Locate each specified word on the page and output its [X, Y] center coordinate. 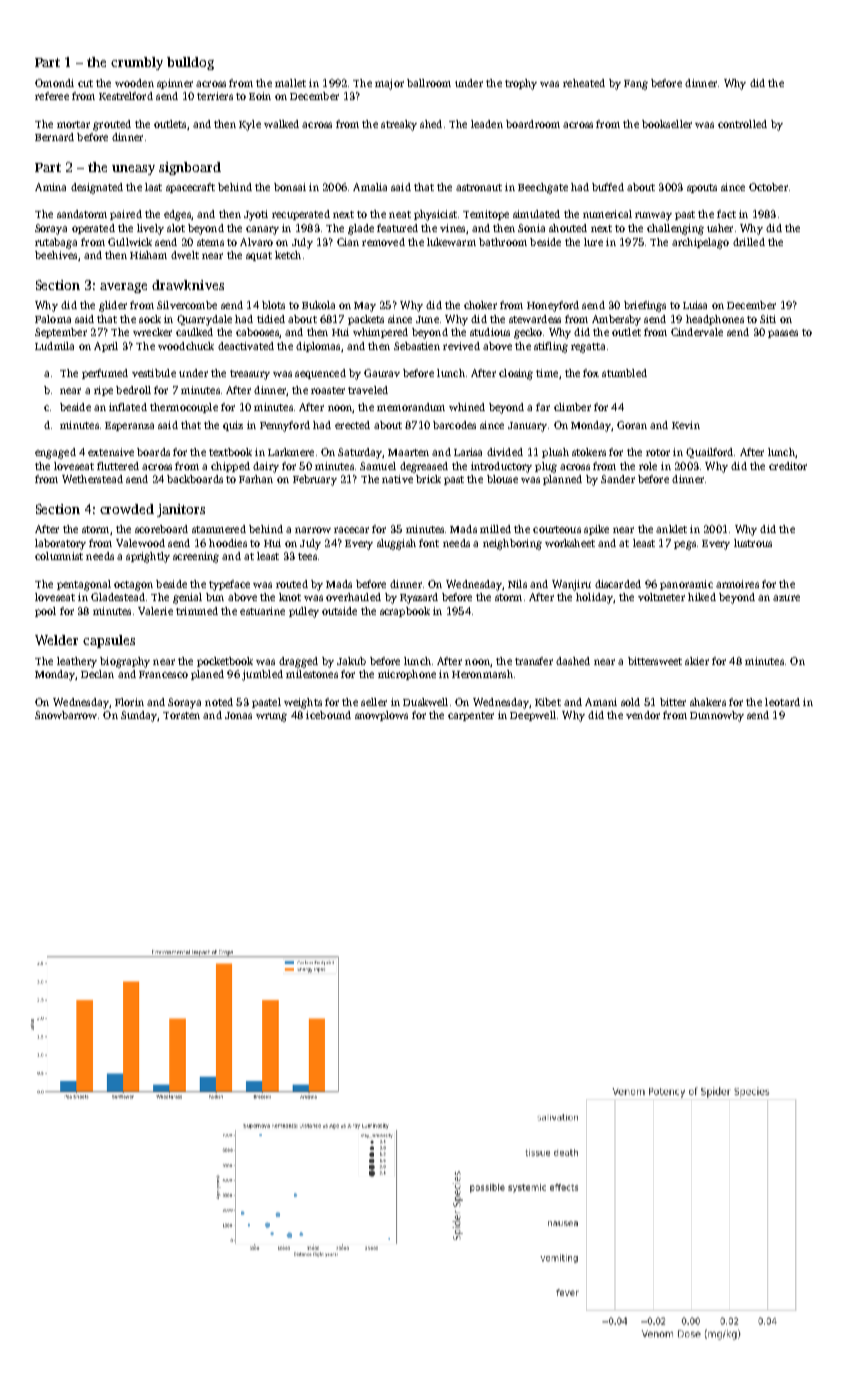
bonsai [290, 187]
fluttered [118, 466]
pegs [685, 545]
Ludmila [54, 346]
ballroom [429, 83]
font [429, 543]
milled [495, 529]
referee [52, 96]
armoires [737, 584]
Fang [636, 85]
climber [572, 407]
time [547, 373]
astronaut [479, 187]
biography [125, 662]
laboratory [60, 544]
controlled [742, 124]
